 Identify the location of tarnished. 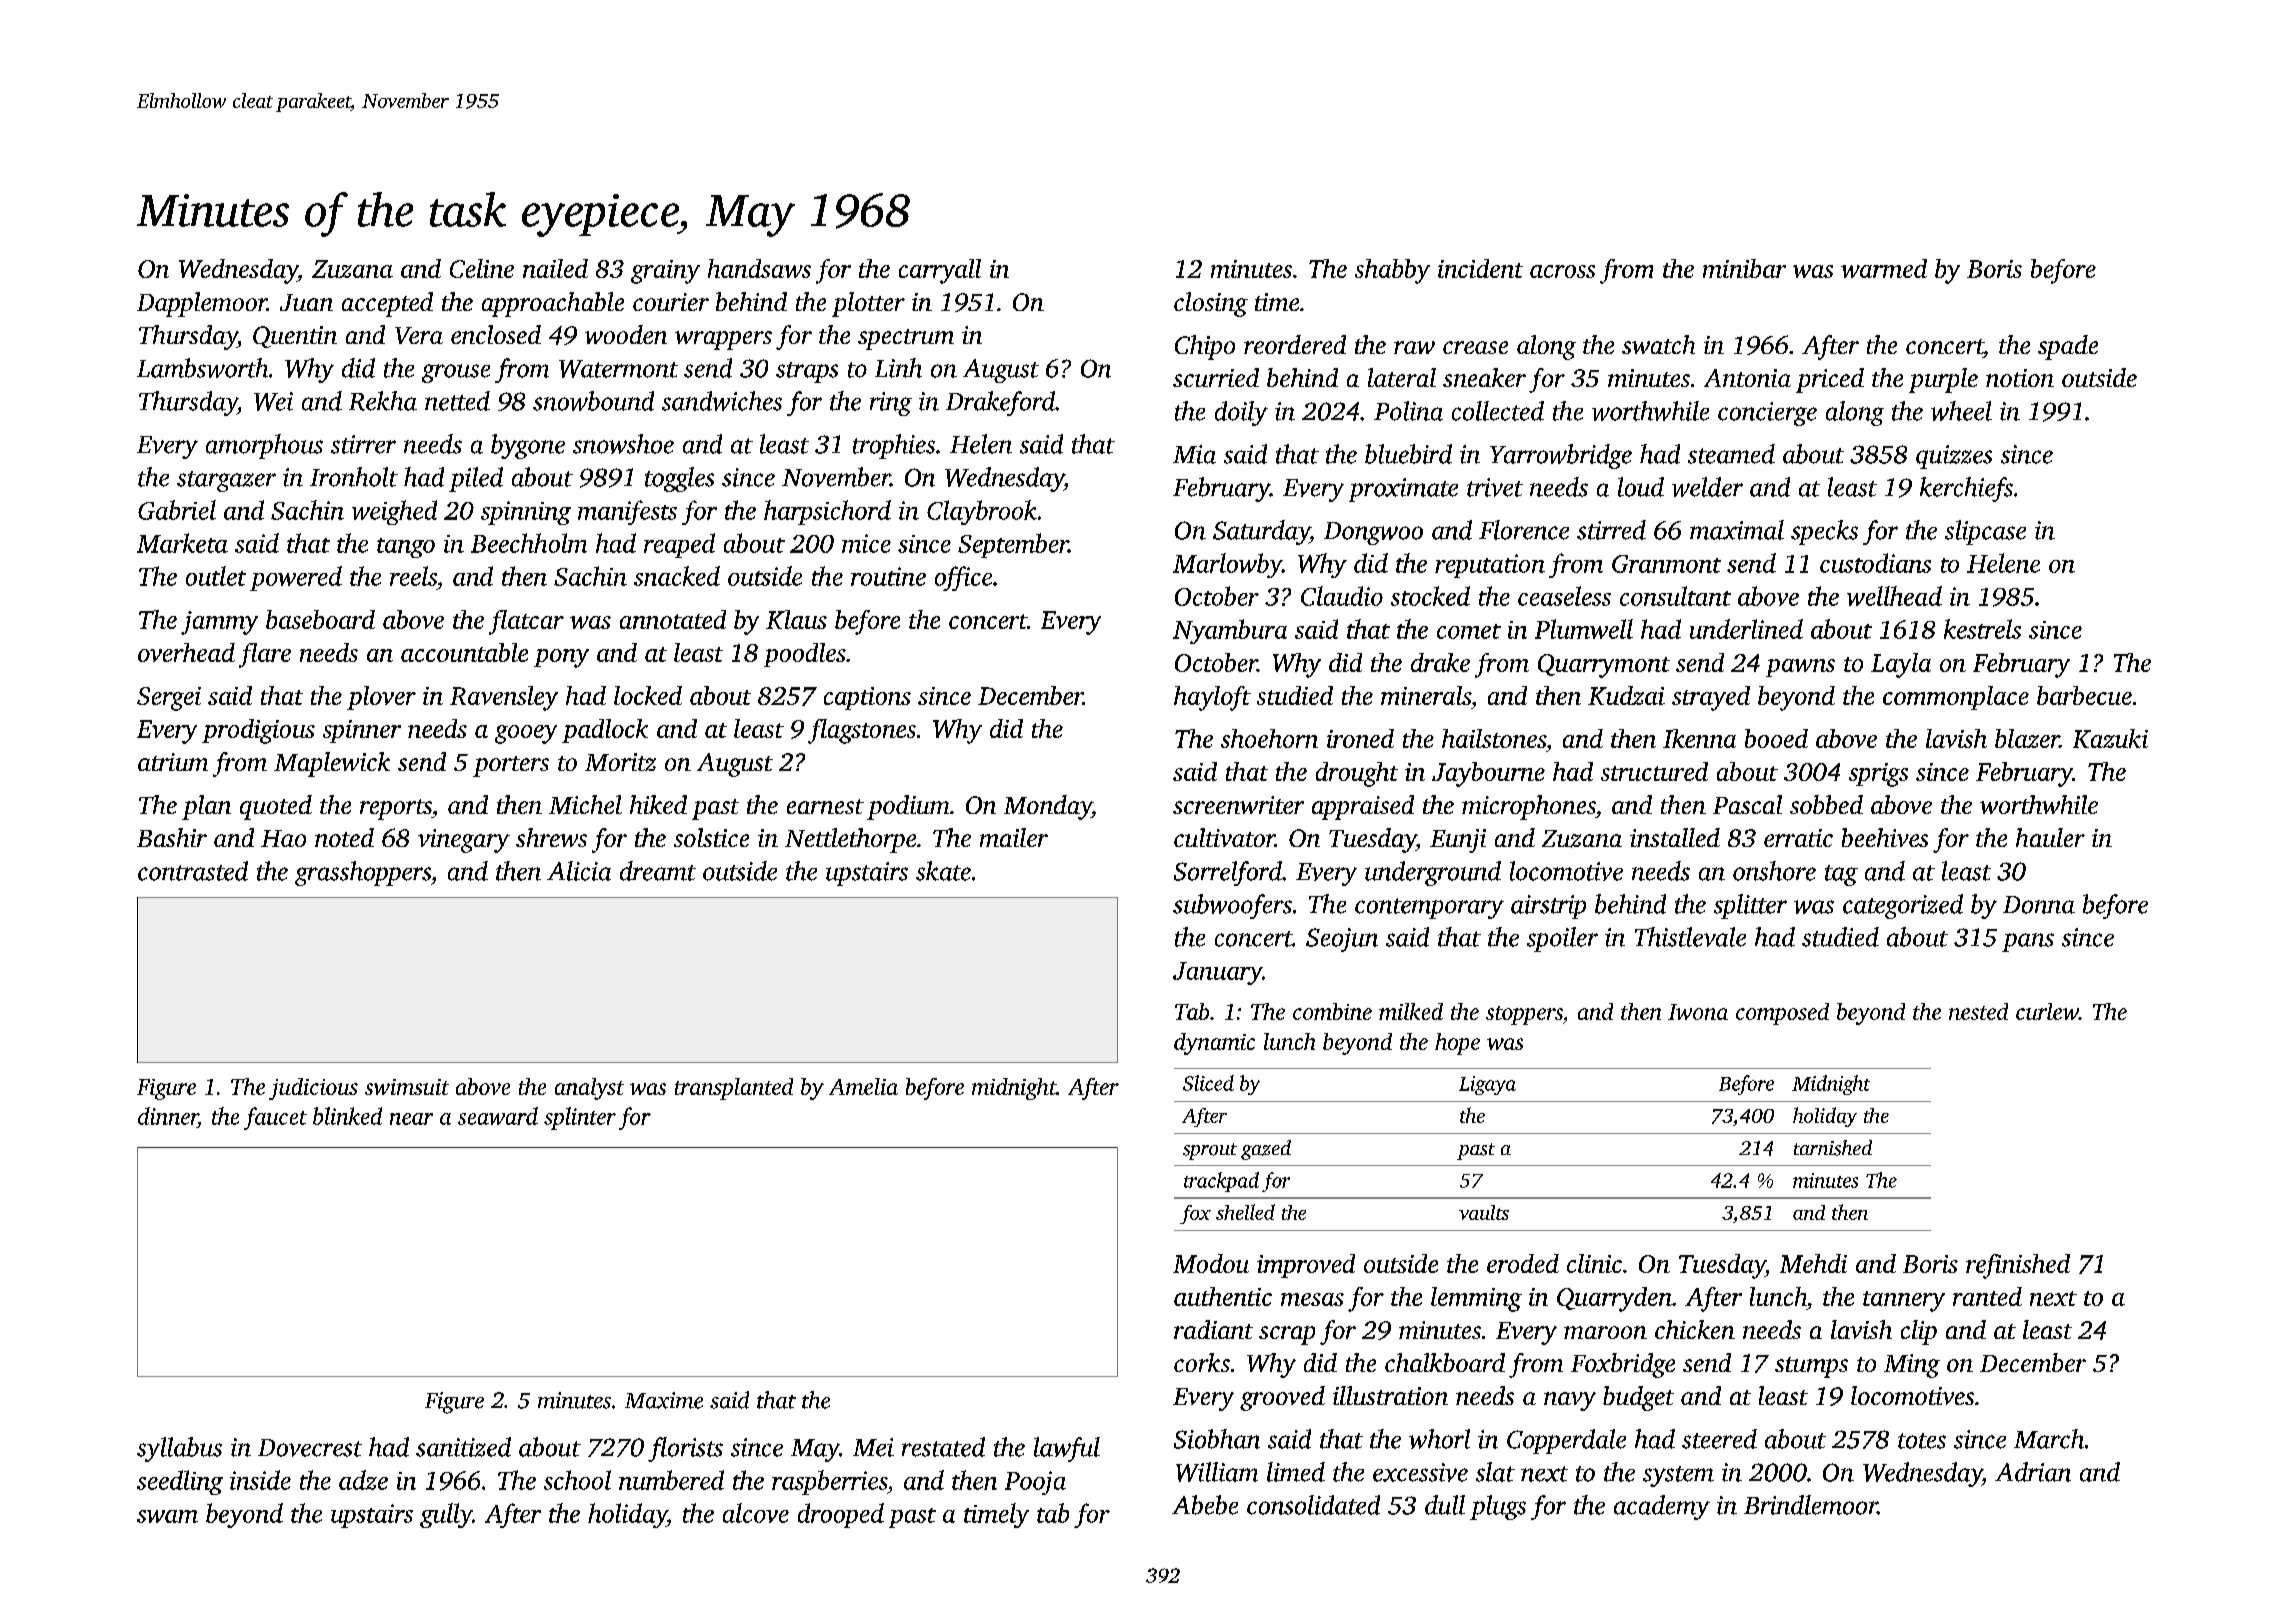
(1833, 1148).
